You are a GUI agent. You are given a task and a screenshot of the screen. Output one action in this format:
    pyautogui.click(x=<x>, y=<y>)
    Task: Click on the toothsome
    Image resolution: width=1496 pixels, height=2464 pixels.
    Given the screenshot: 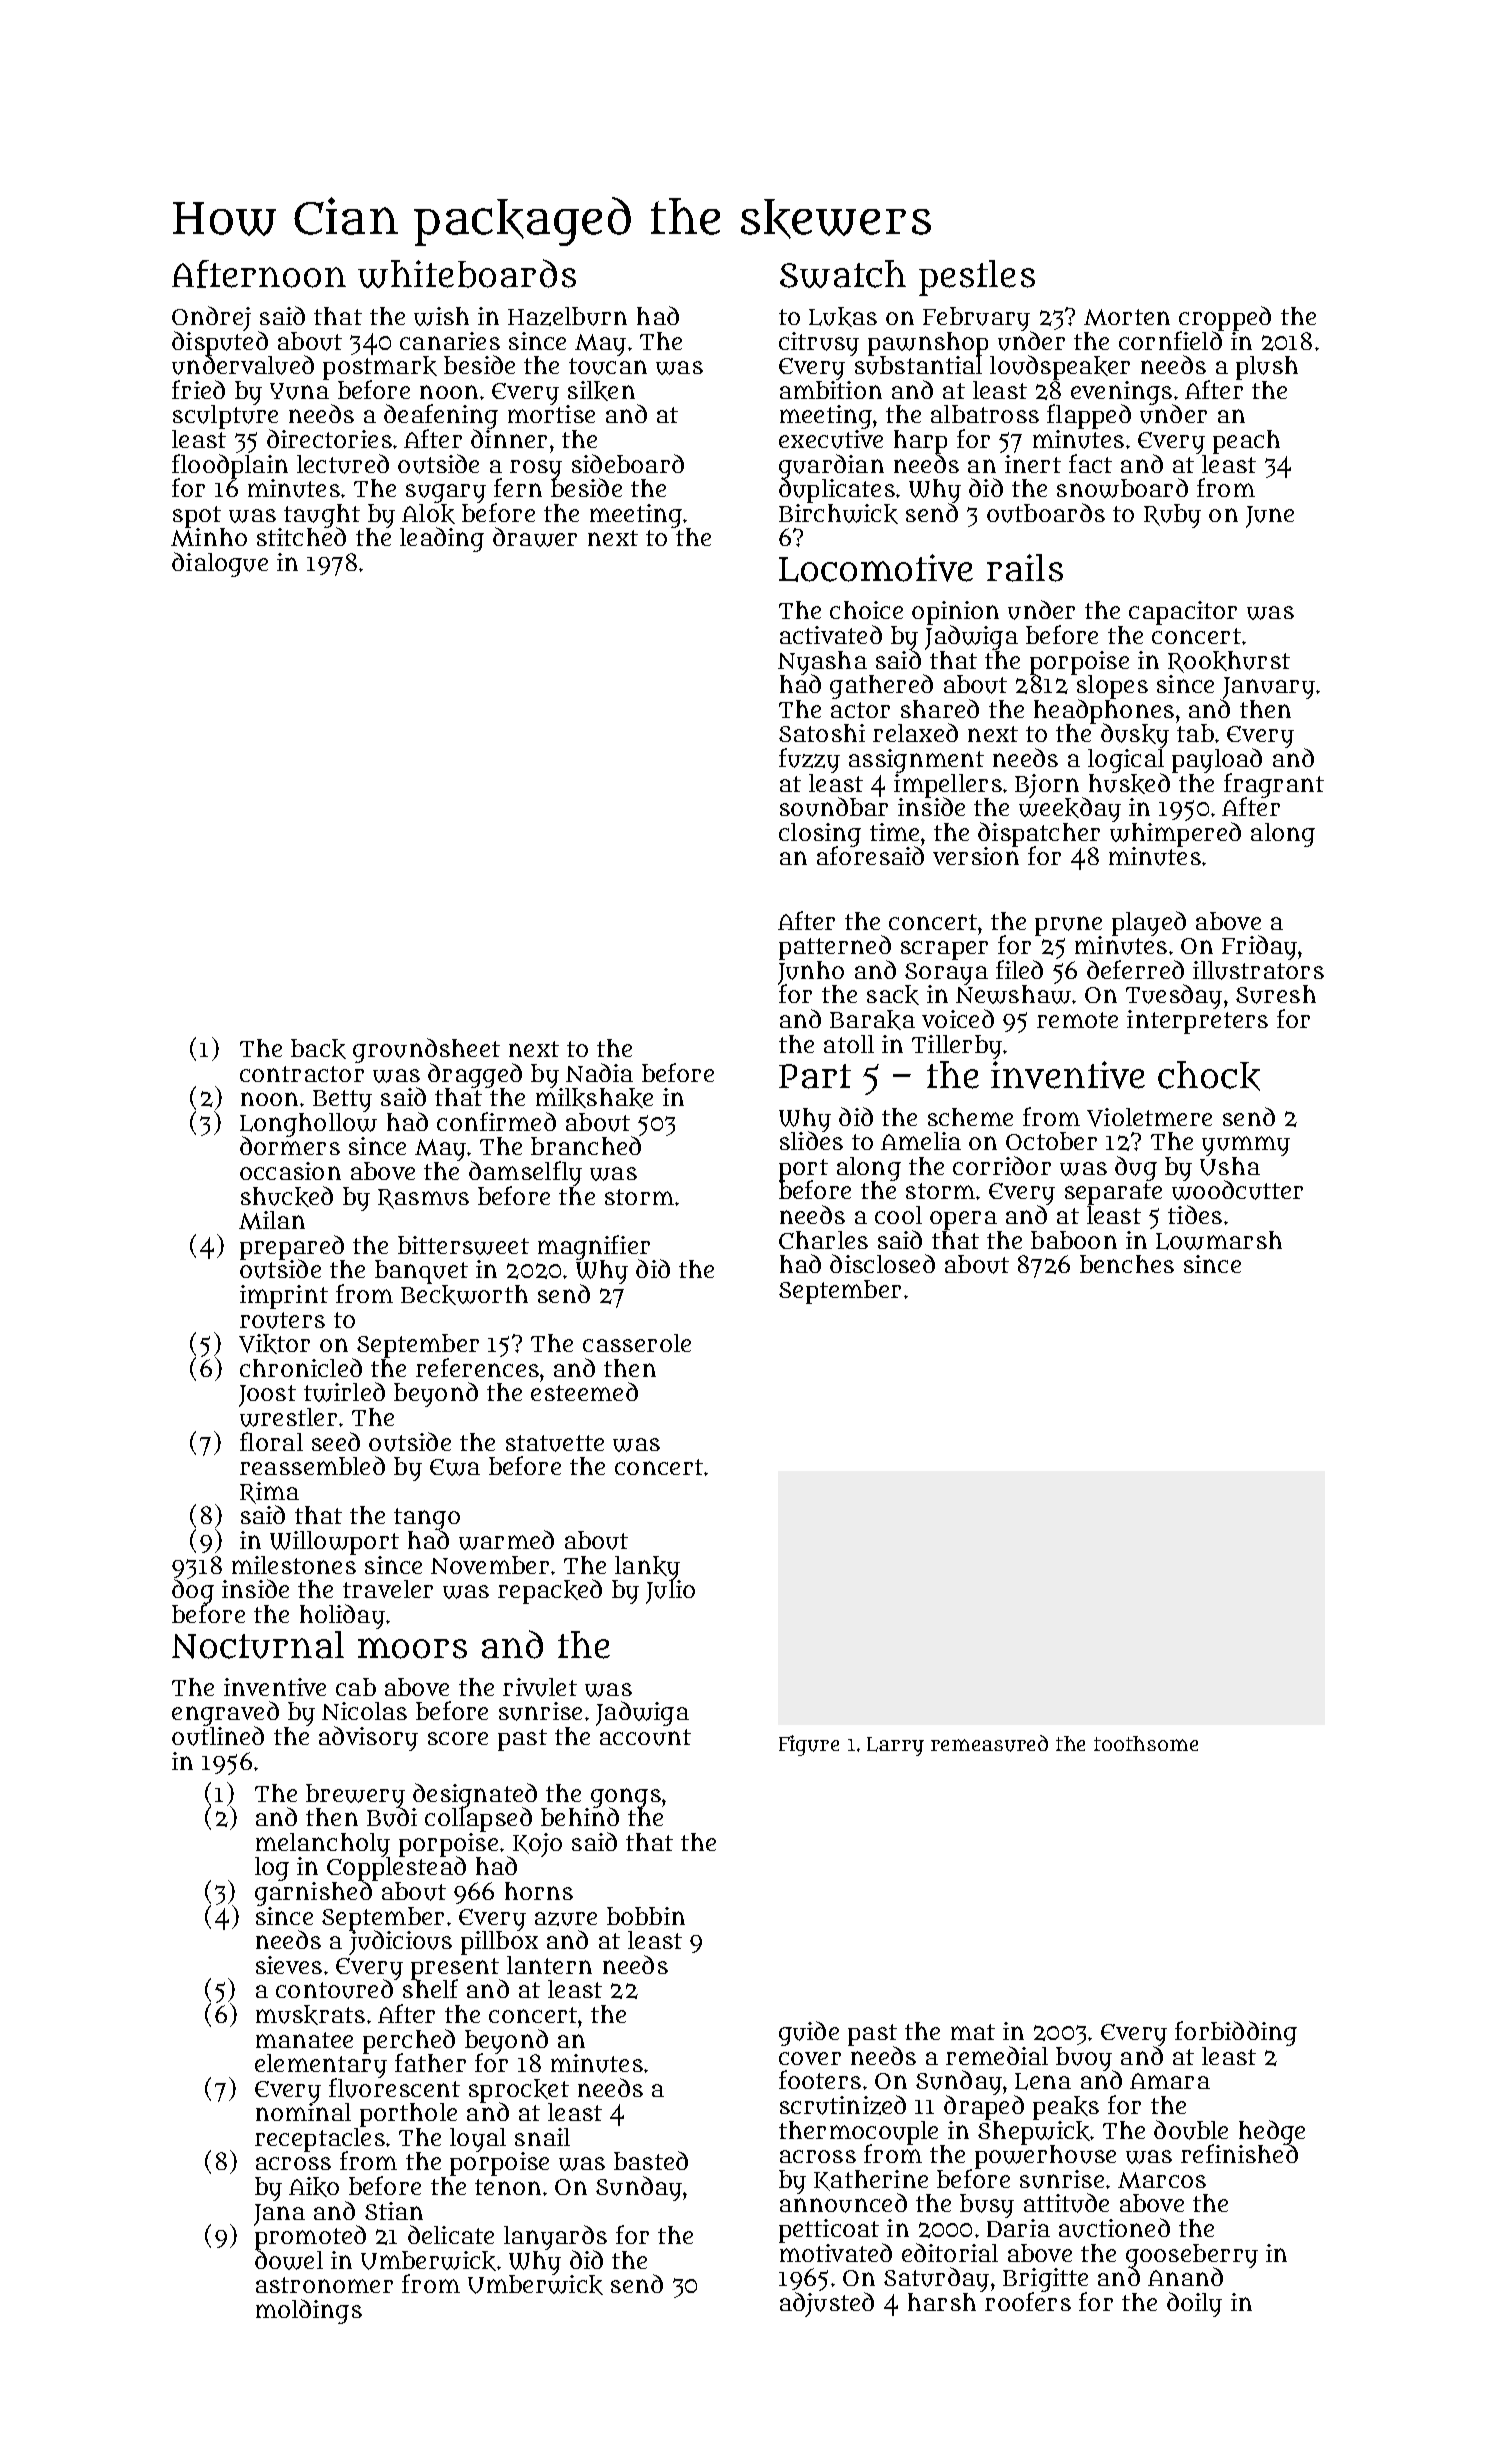 What is the action you would take?
    pyautogui.click(x=1146, y=1743)
